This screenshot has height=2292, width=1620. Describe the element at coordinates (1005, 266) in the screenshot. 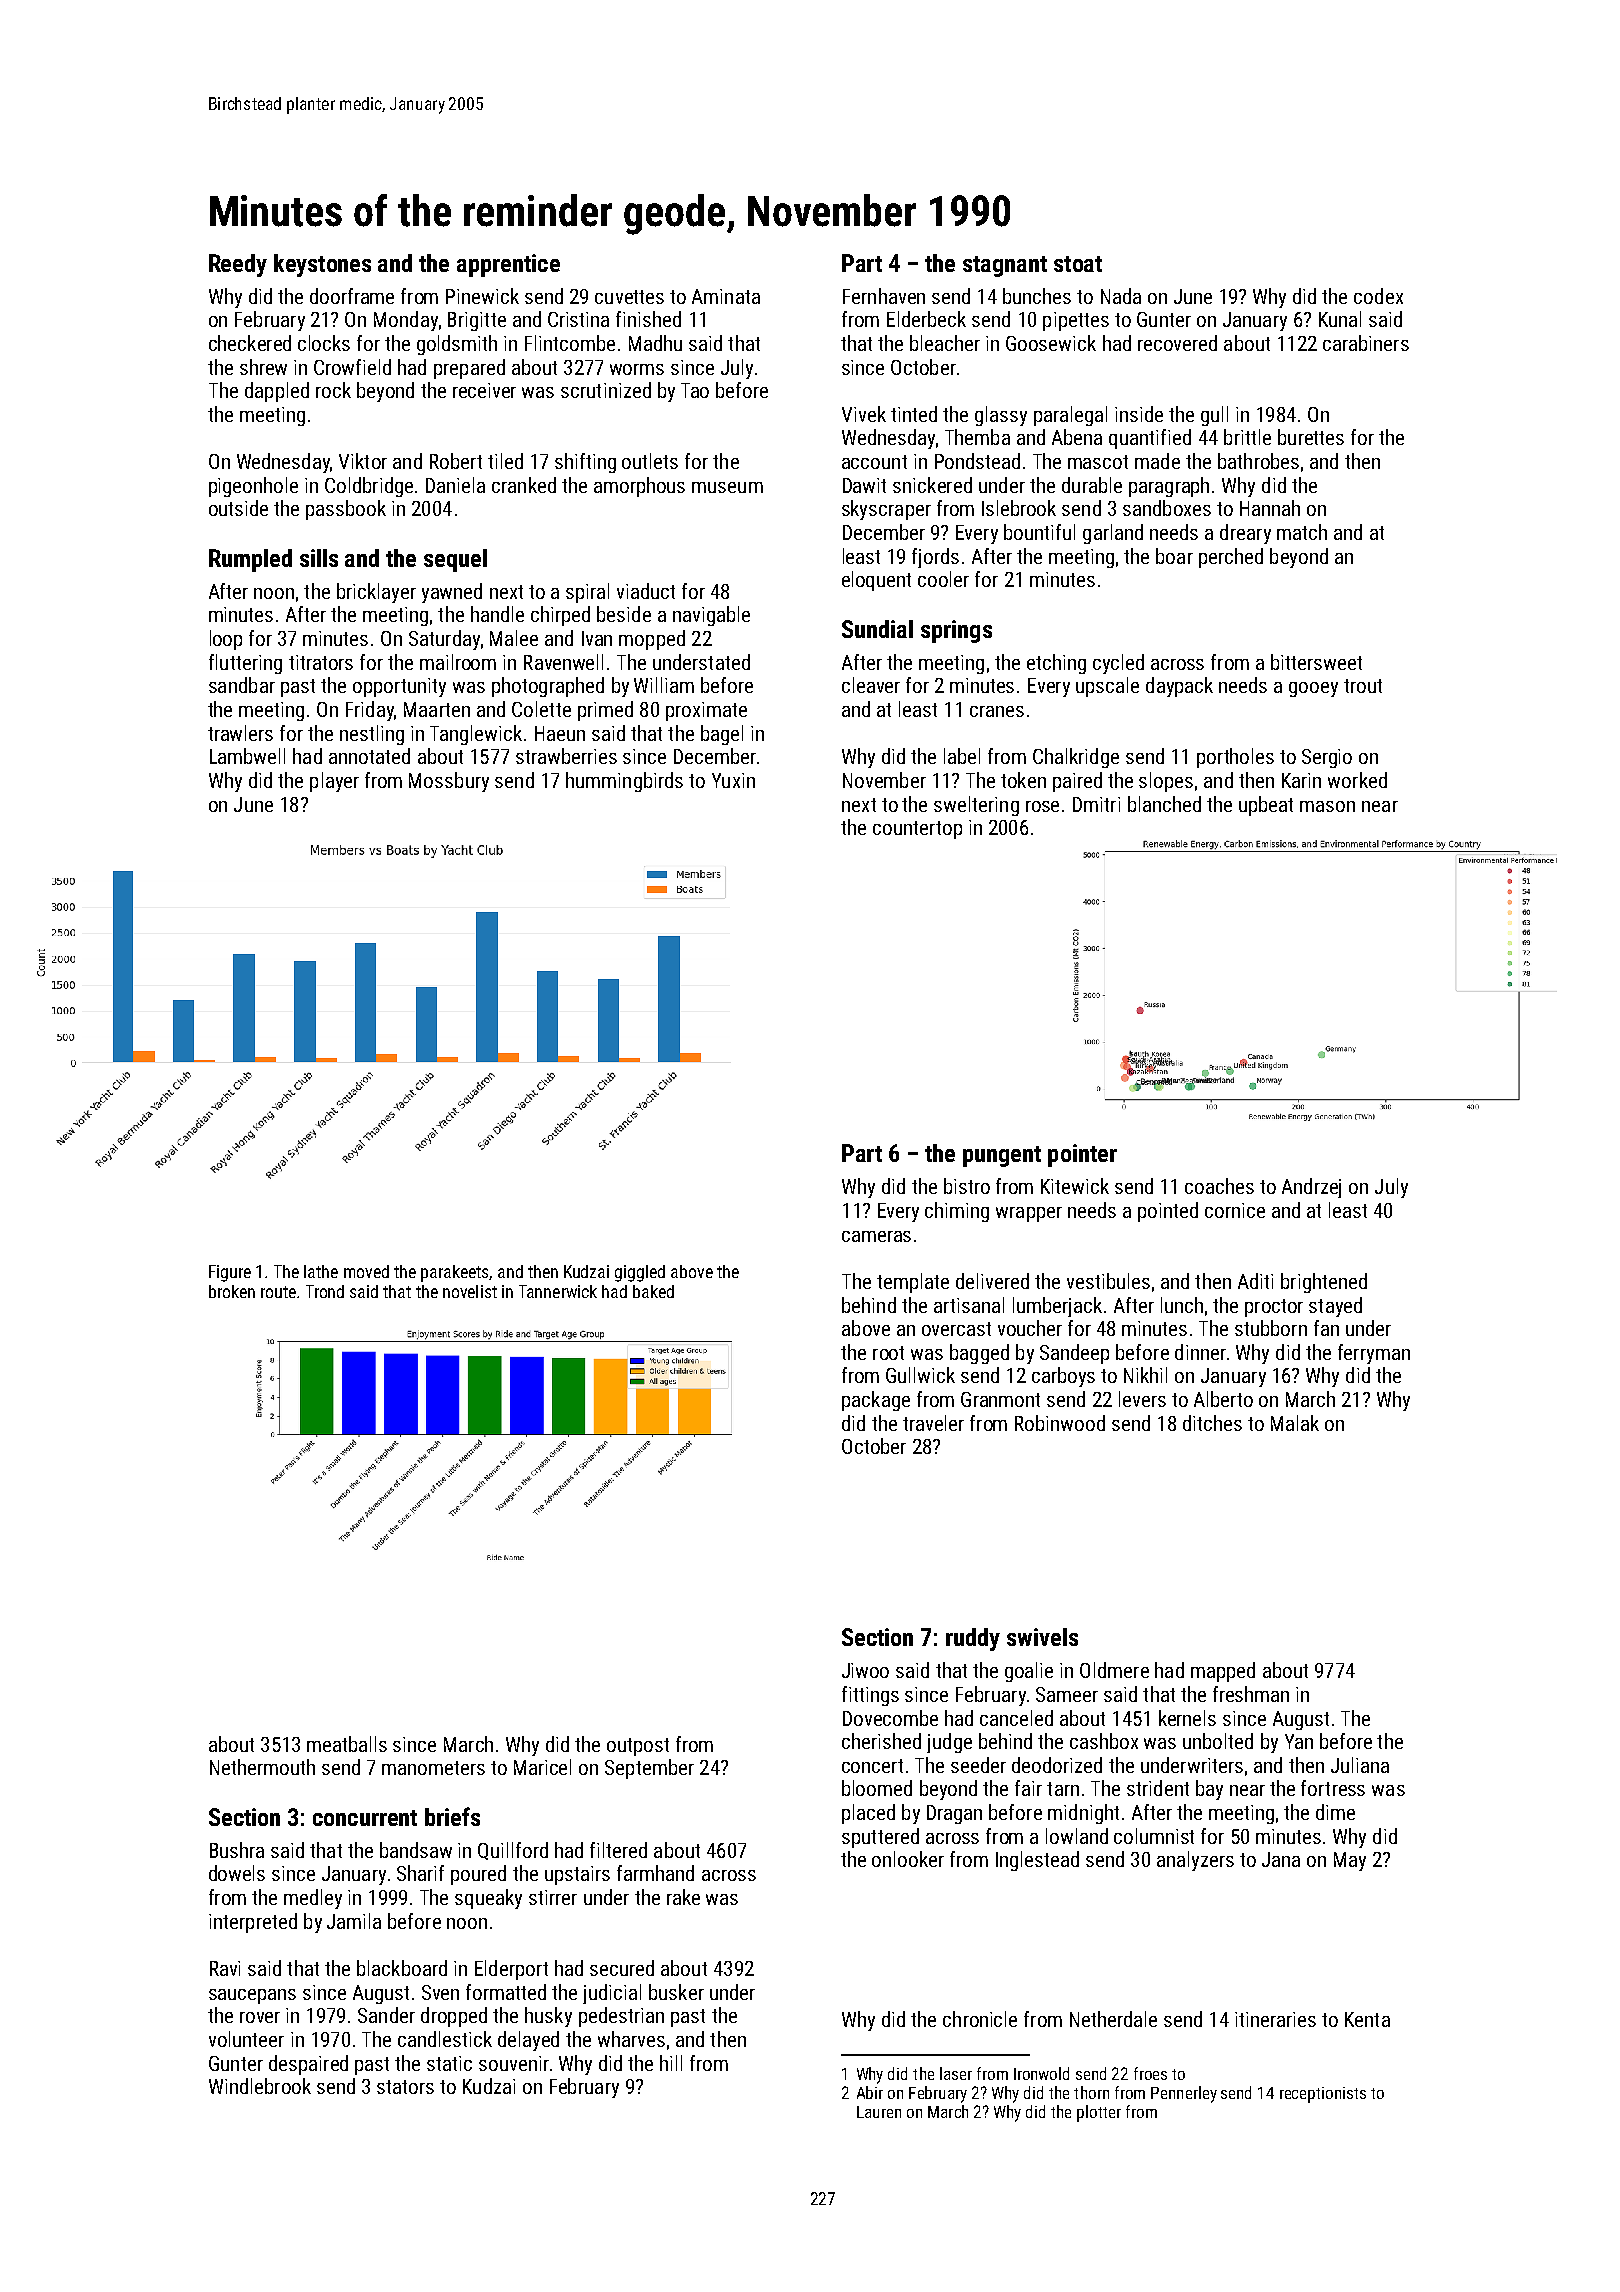

I see `stagnant` at that location.
